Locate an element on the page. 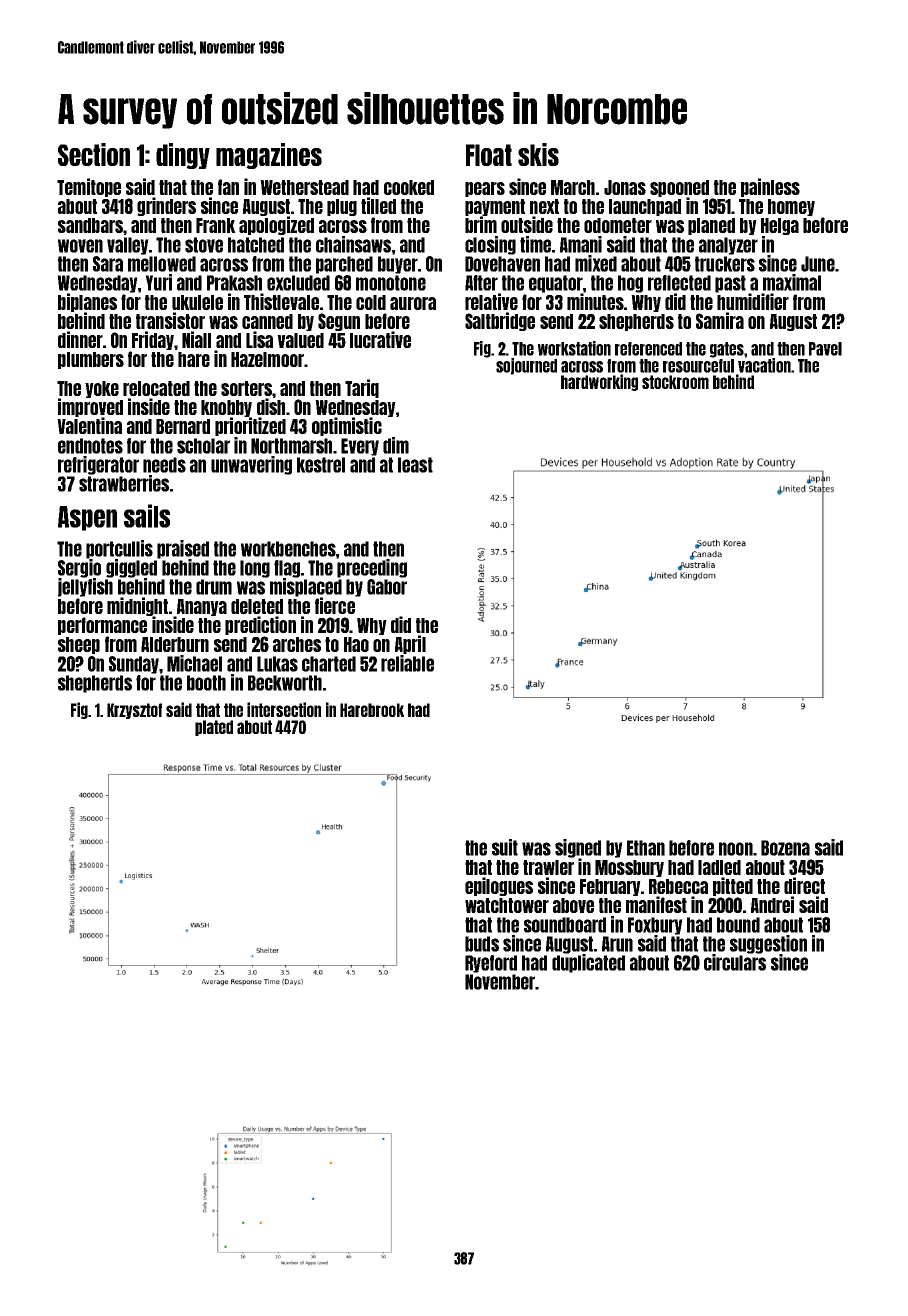 The image size is (908, 1316). unwavering is located at coordinates (251, 465).
